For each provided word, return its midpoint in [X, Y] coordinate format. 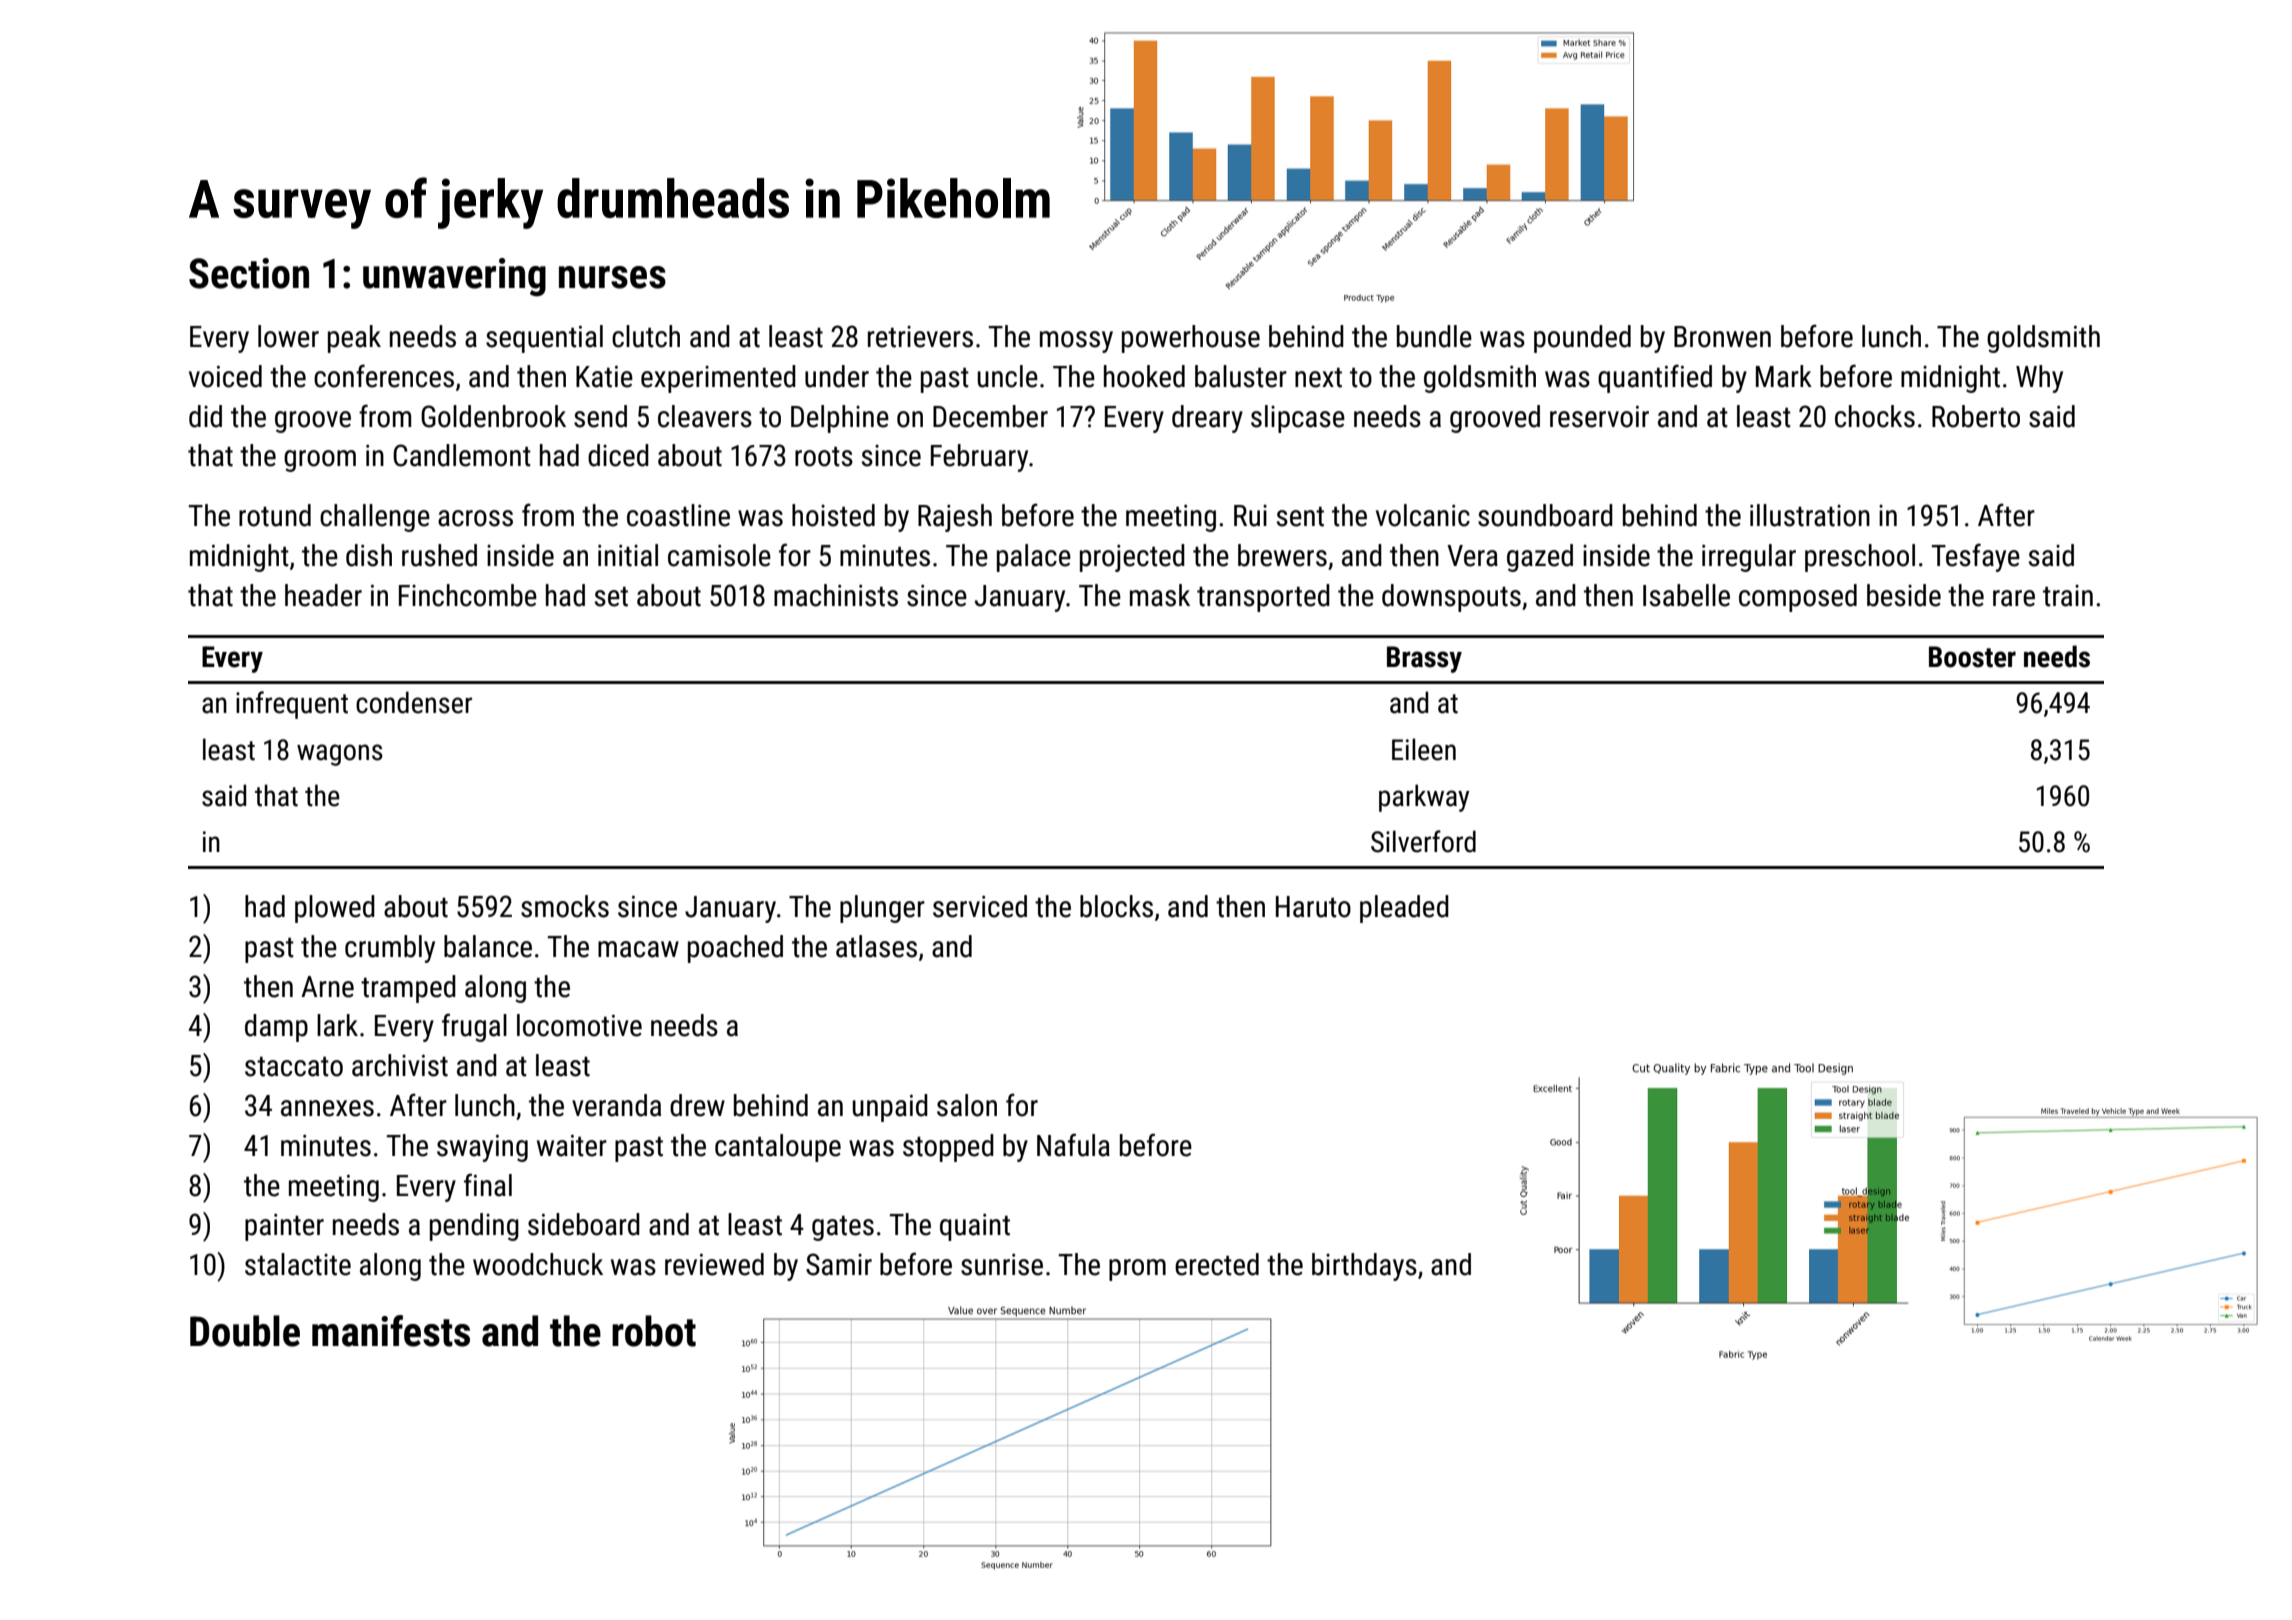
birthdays [1364, 1267]
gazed [1540, 558]
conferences [384, 376]
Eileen [1424, 749]
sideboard [584, 1224]
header [323, 595]
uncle [1008, 376]
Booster [1972, 657]
